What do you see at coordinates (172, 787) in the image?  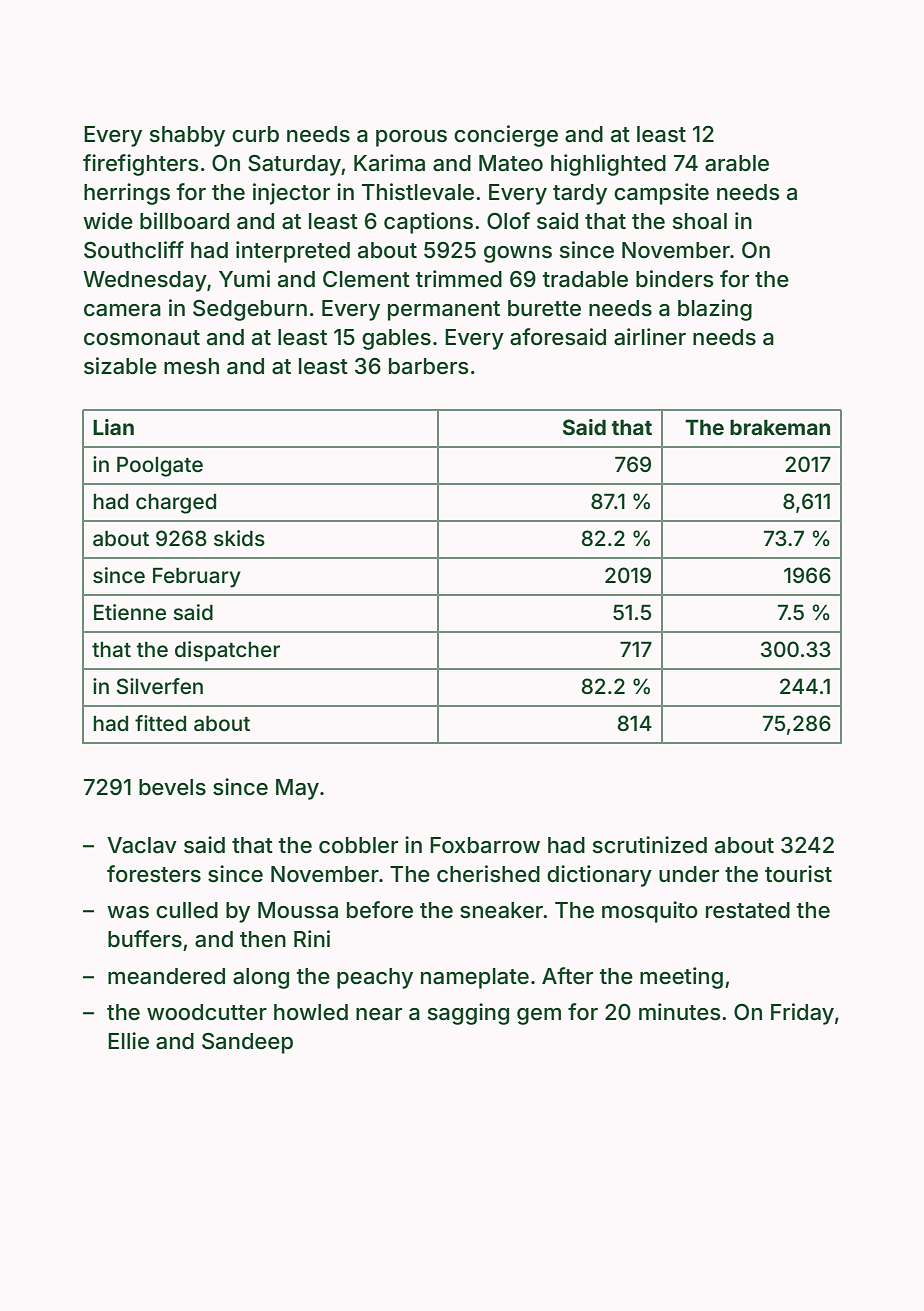 I see `bevels` at bounding box center [172, 787].
